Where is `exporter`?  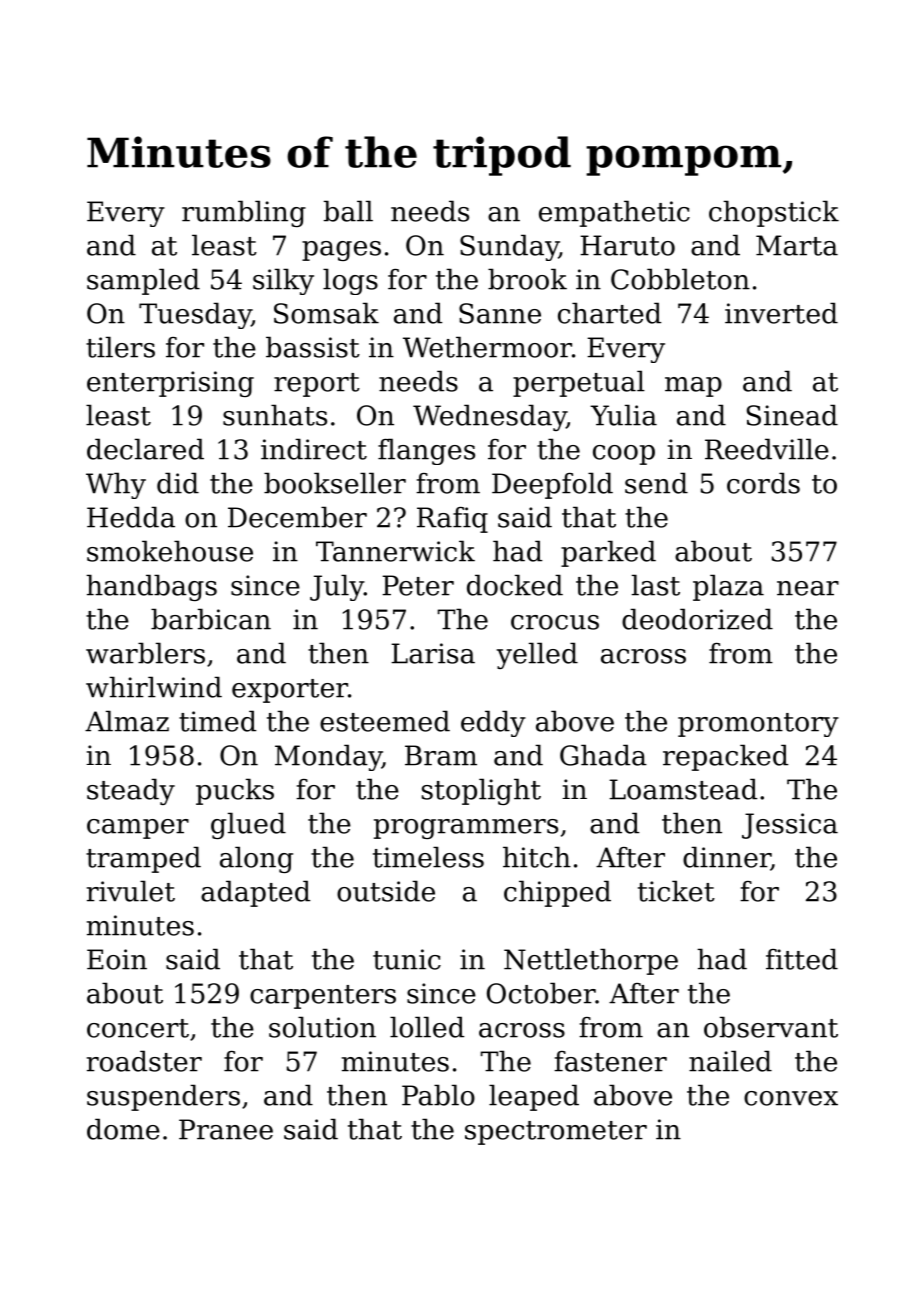
exporter is located at coordinates (290, 691).
